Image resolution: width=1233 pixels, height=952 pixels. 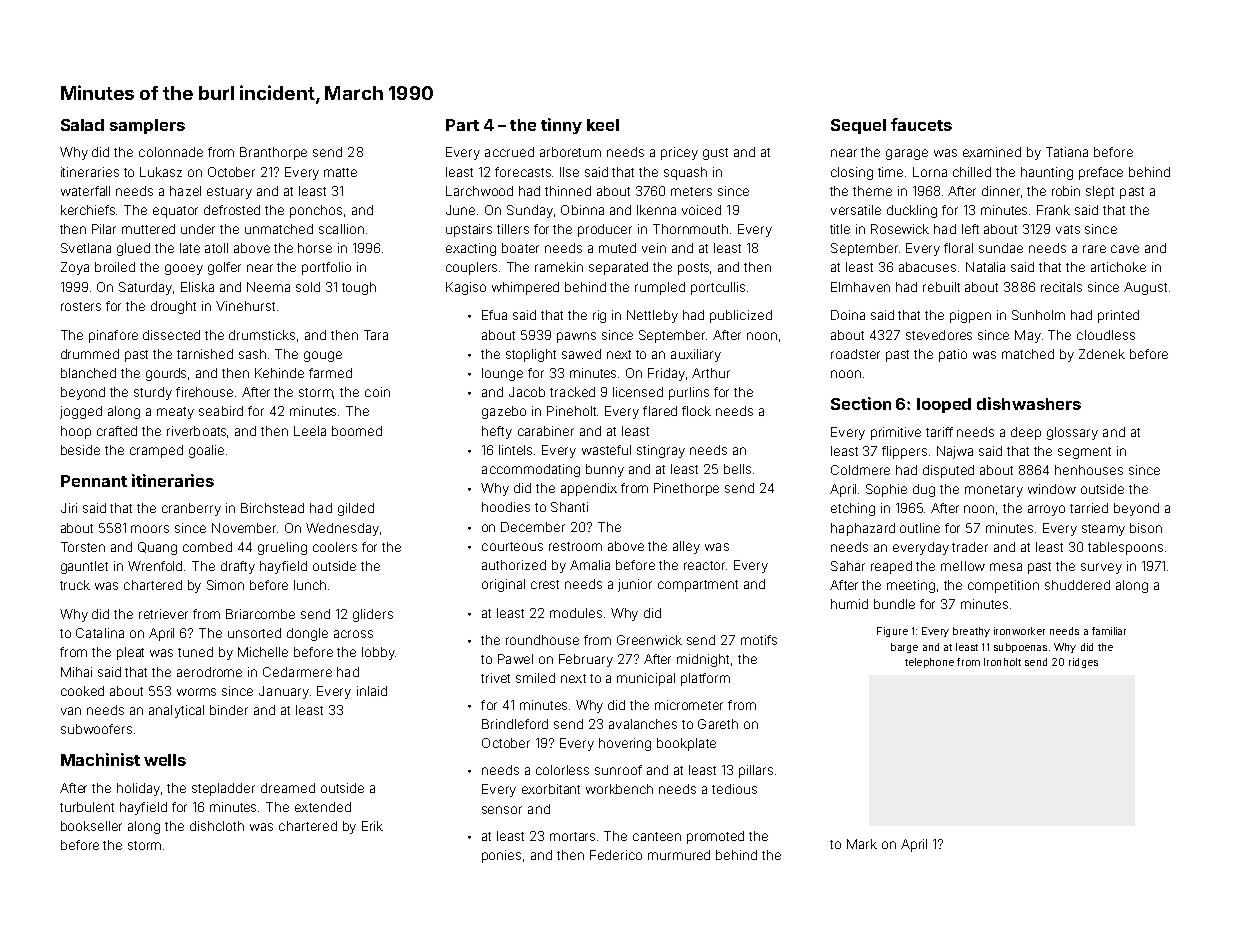 I want to click on junior, so click(x=635, y=585).
